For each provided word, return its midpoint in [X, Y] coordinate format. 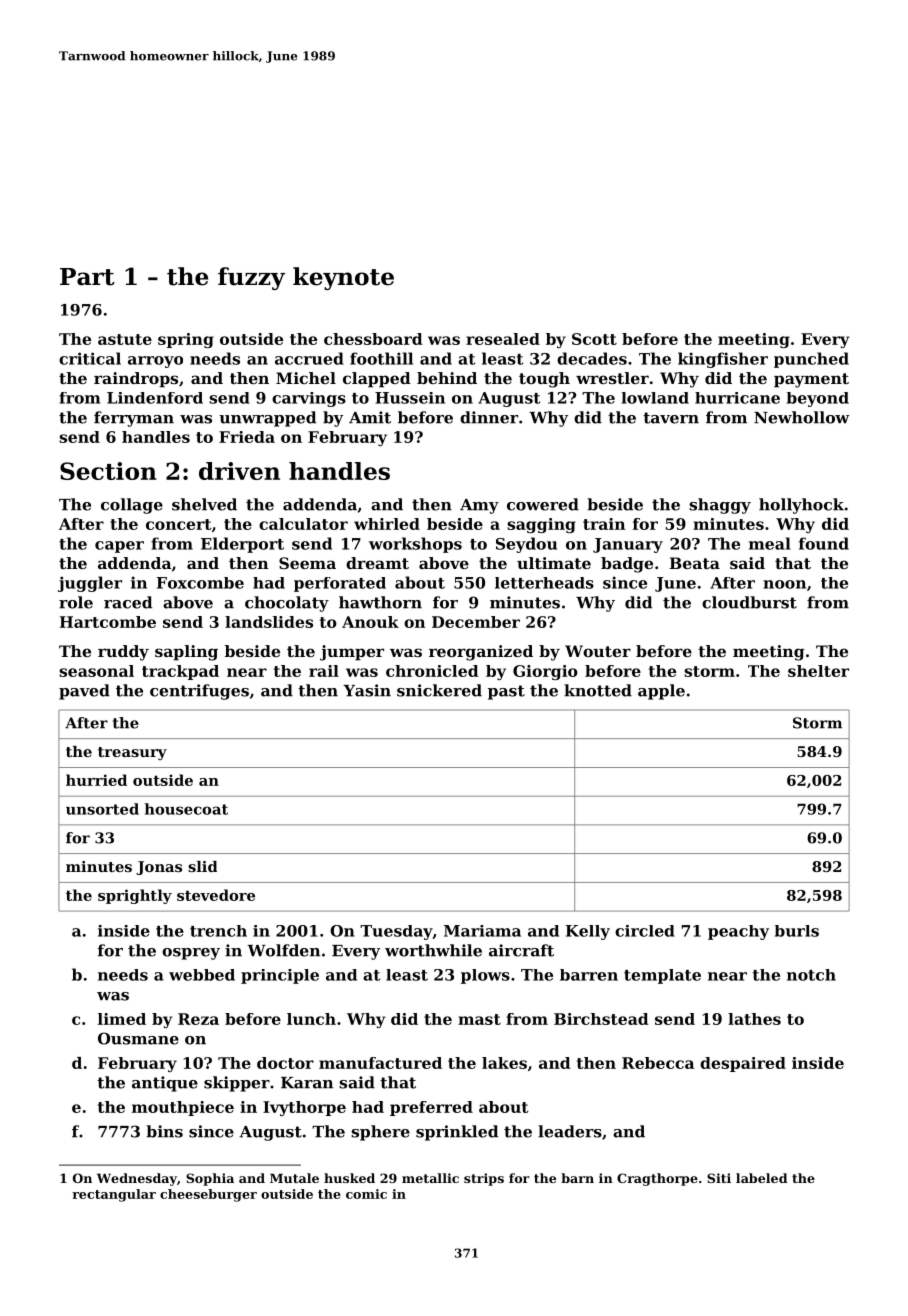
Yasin [367, 690]
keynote [343, 278]
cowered [543, 504]
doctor [285, 1063]
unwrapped [267, 419]
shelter [818, 671]
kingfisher [723, 360]
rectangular [114, 1195]
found [824, 543]
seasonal [96, 671]
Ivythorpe [304, 1108]
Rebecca [658, 1063]
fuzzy [251, 278]
